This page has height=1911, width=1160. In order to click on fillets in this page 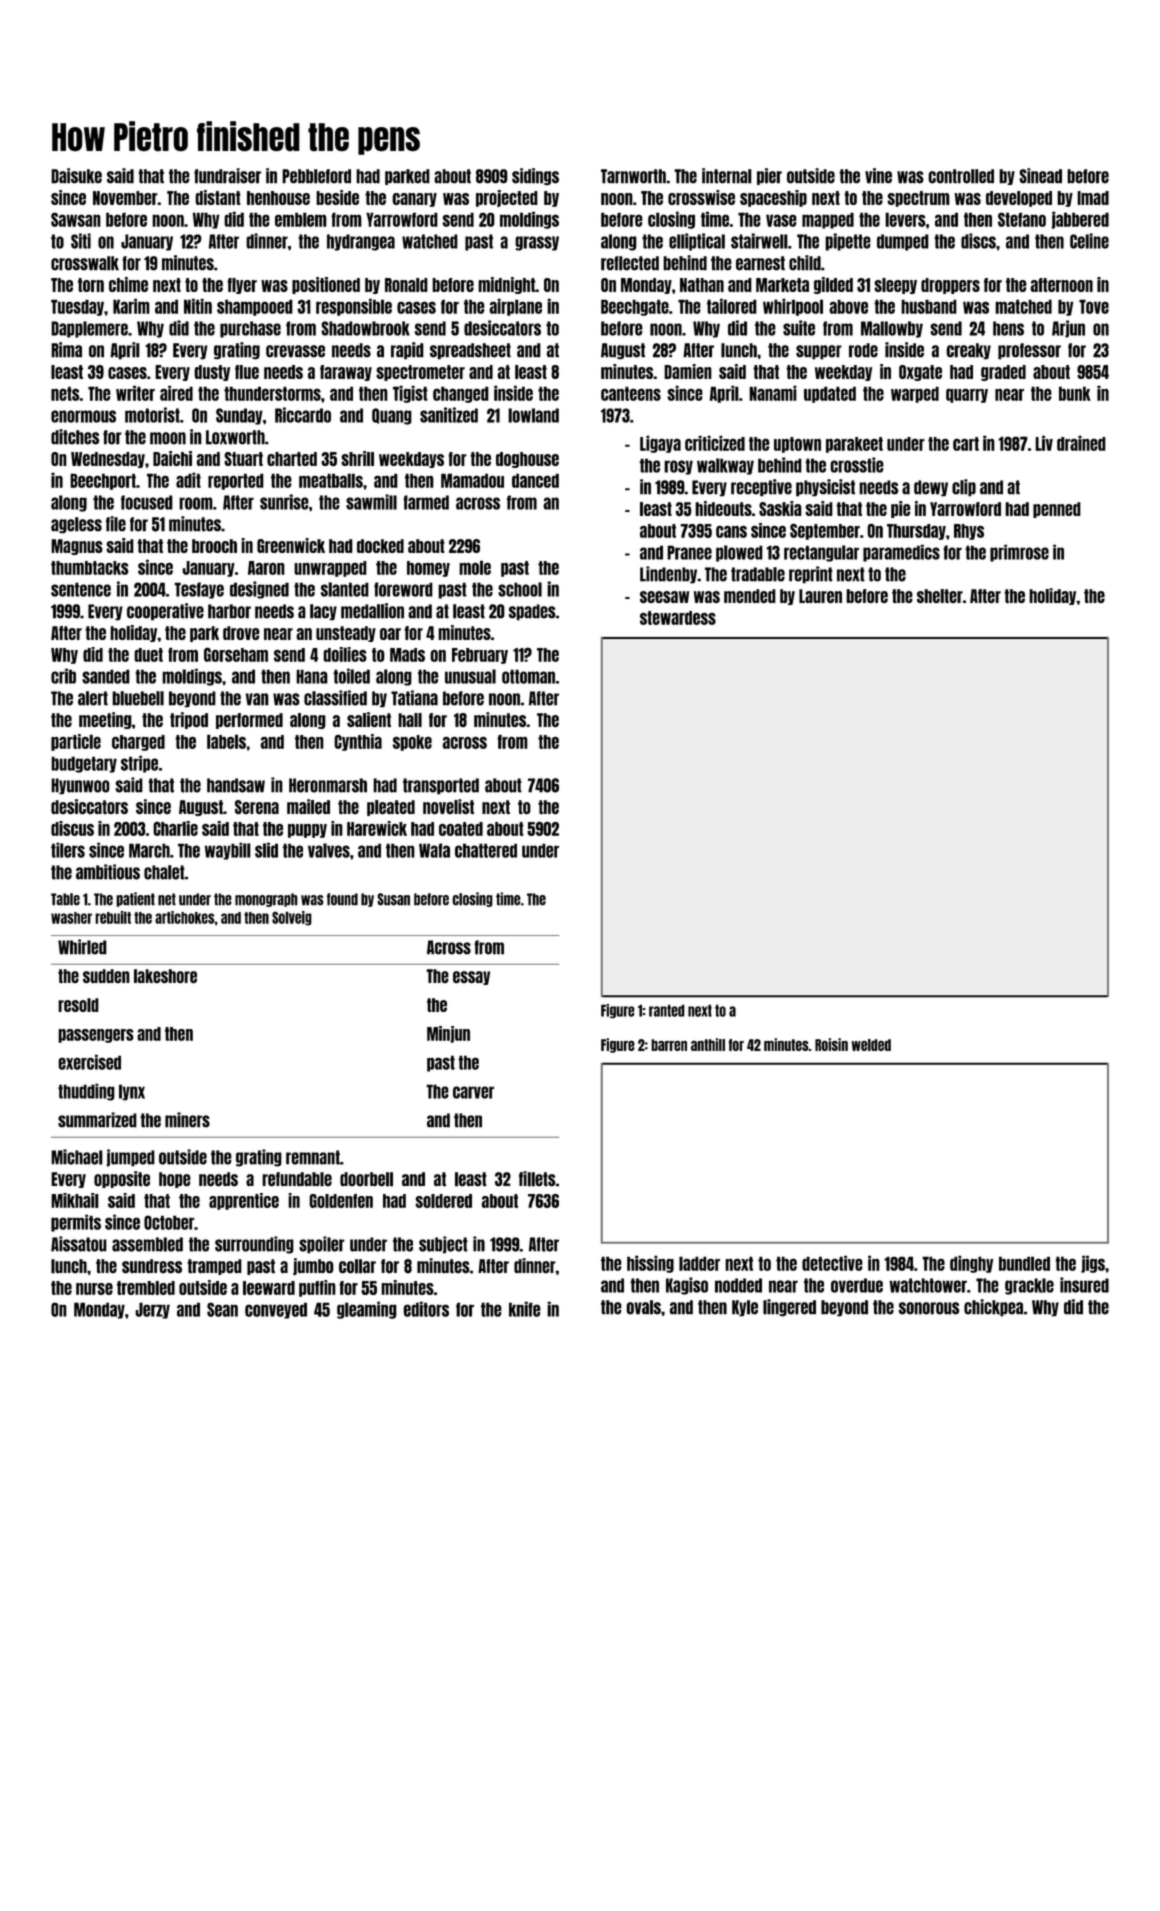, I will do `click(537, 1179)`.
